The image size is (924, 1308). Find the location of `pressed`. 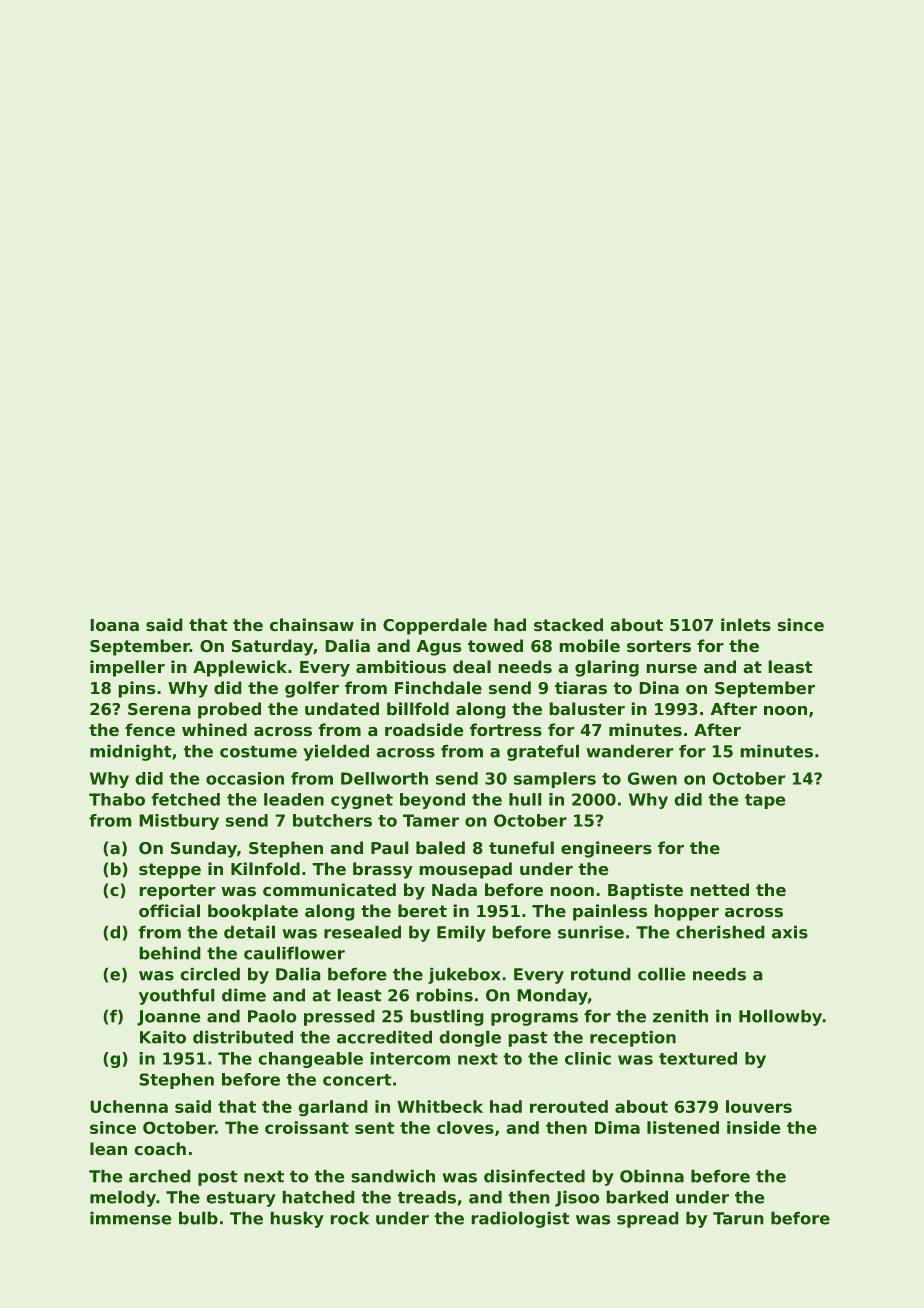

pressed is located at coordinates (339, 1017).
